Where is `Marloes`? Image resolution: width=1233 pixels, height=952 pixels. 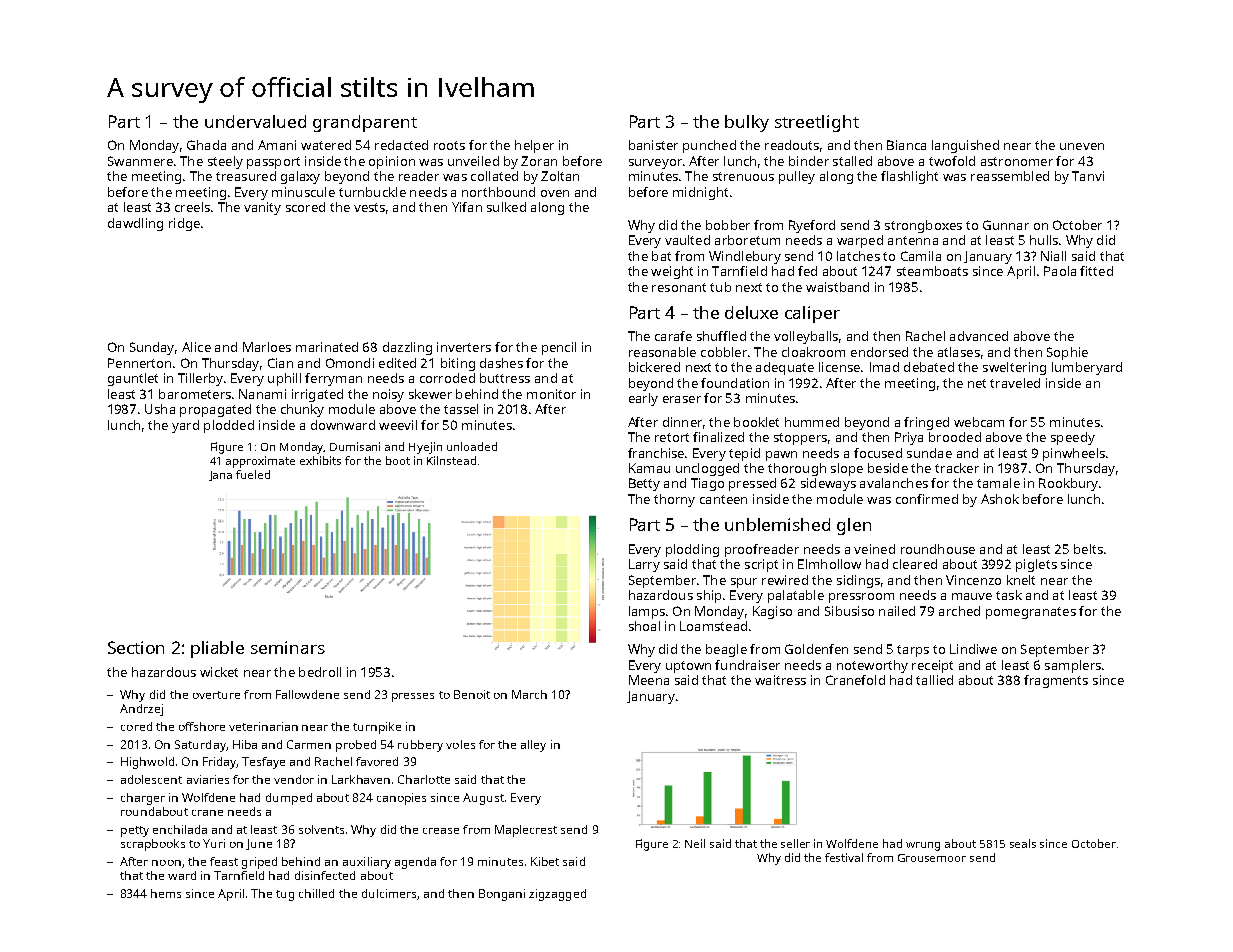
Marloes is located at coordinates (267, 347).
